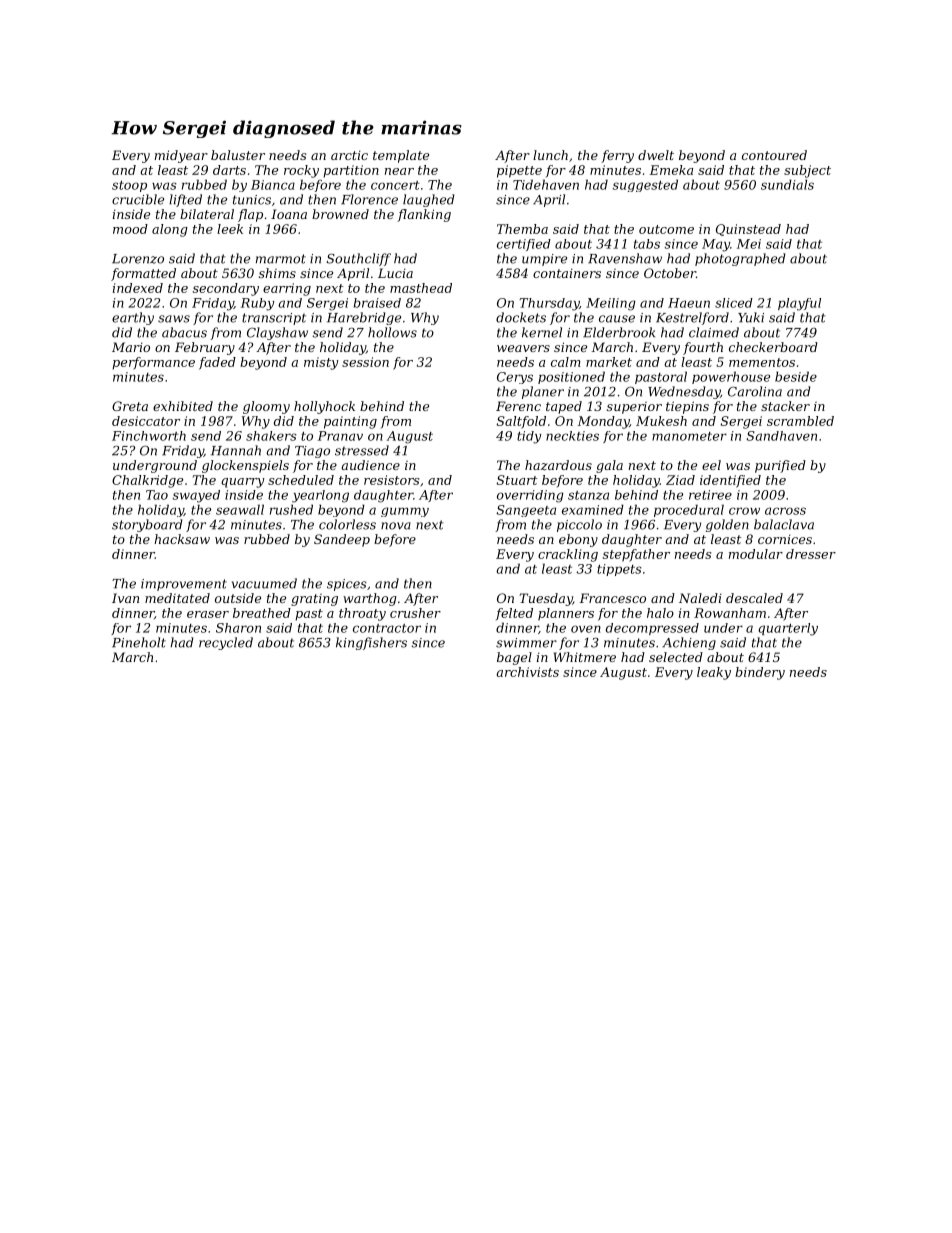 Image resolution: width=952 pixels, height=1233 pixels. I want to click on across, so click(785, 511).
